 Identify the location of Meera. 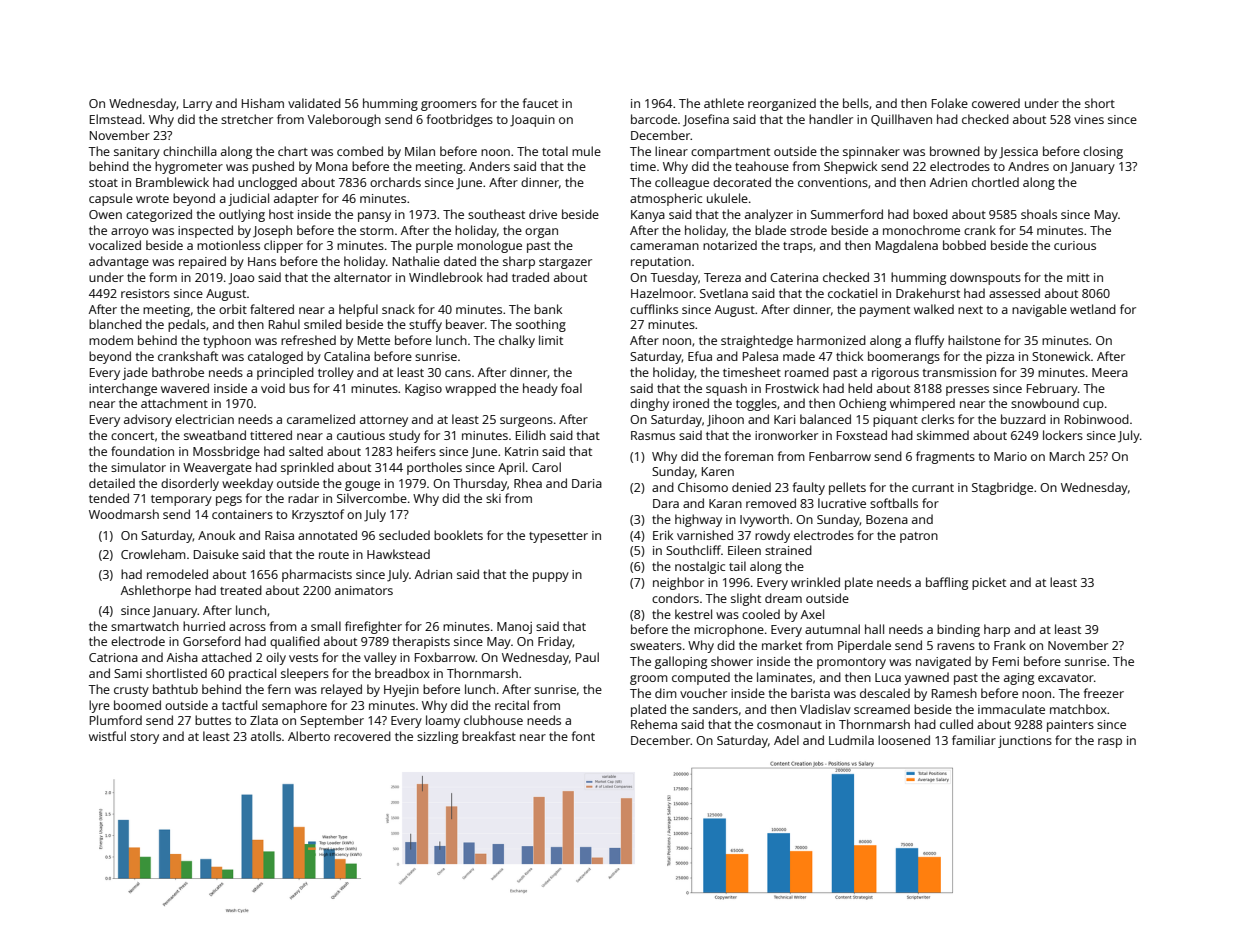
(1110, 372).
